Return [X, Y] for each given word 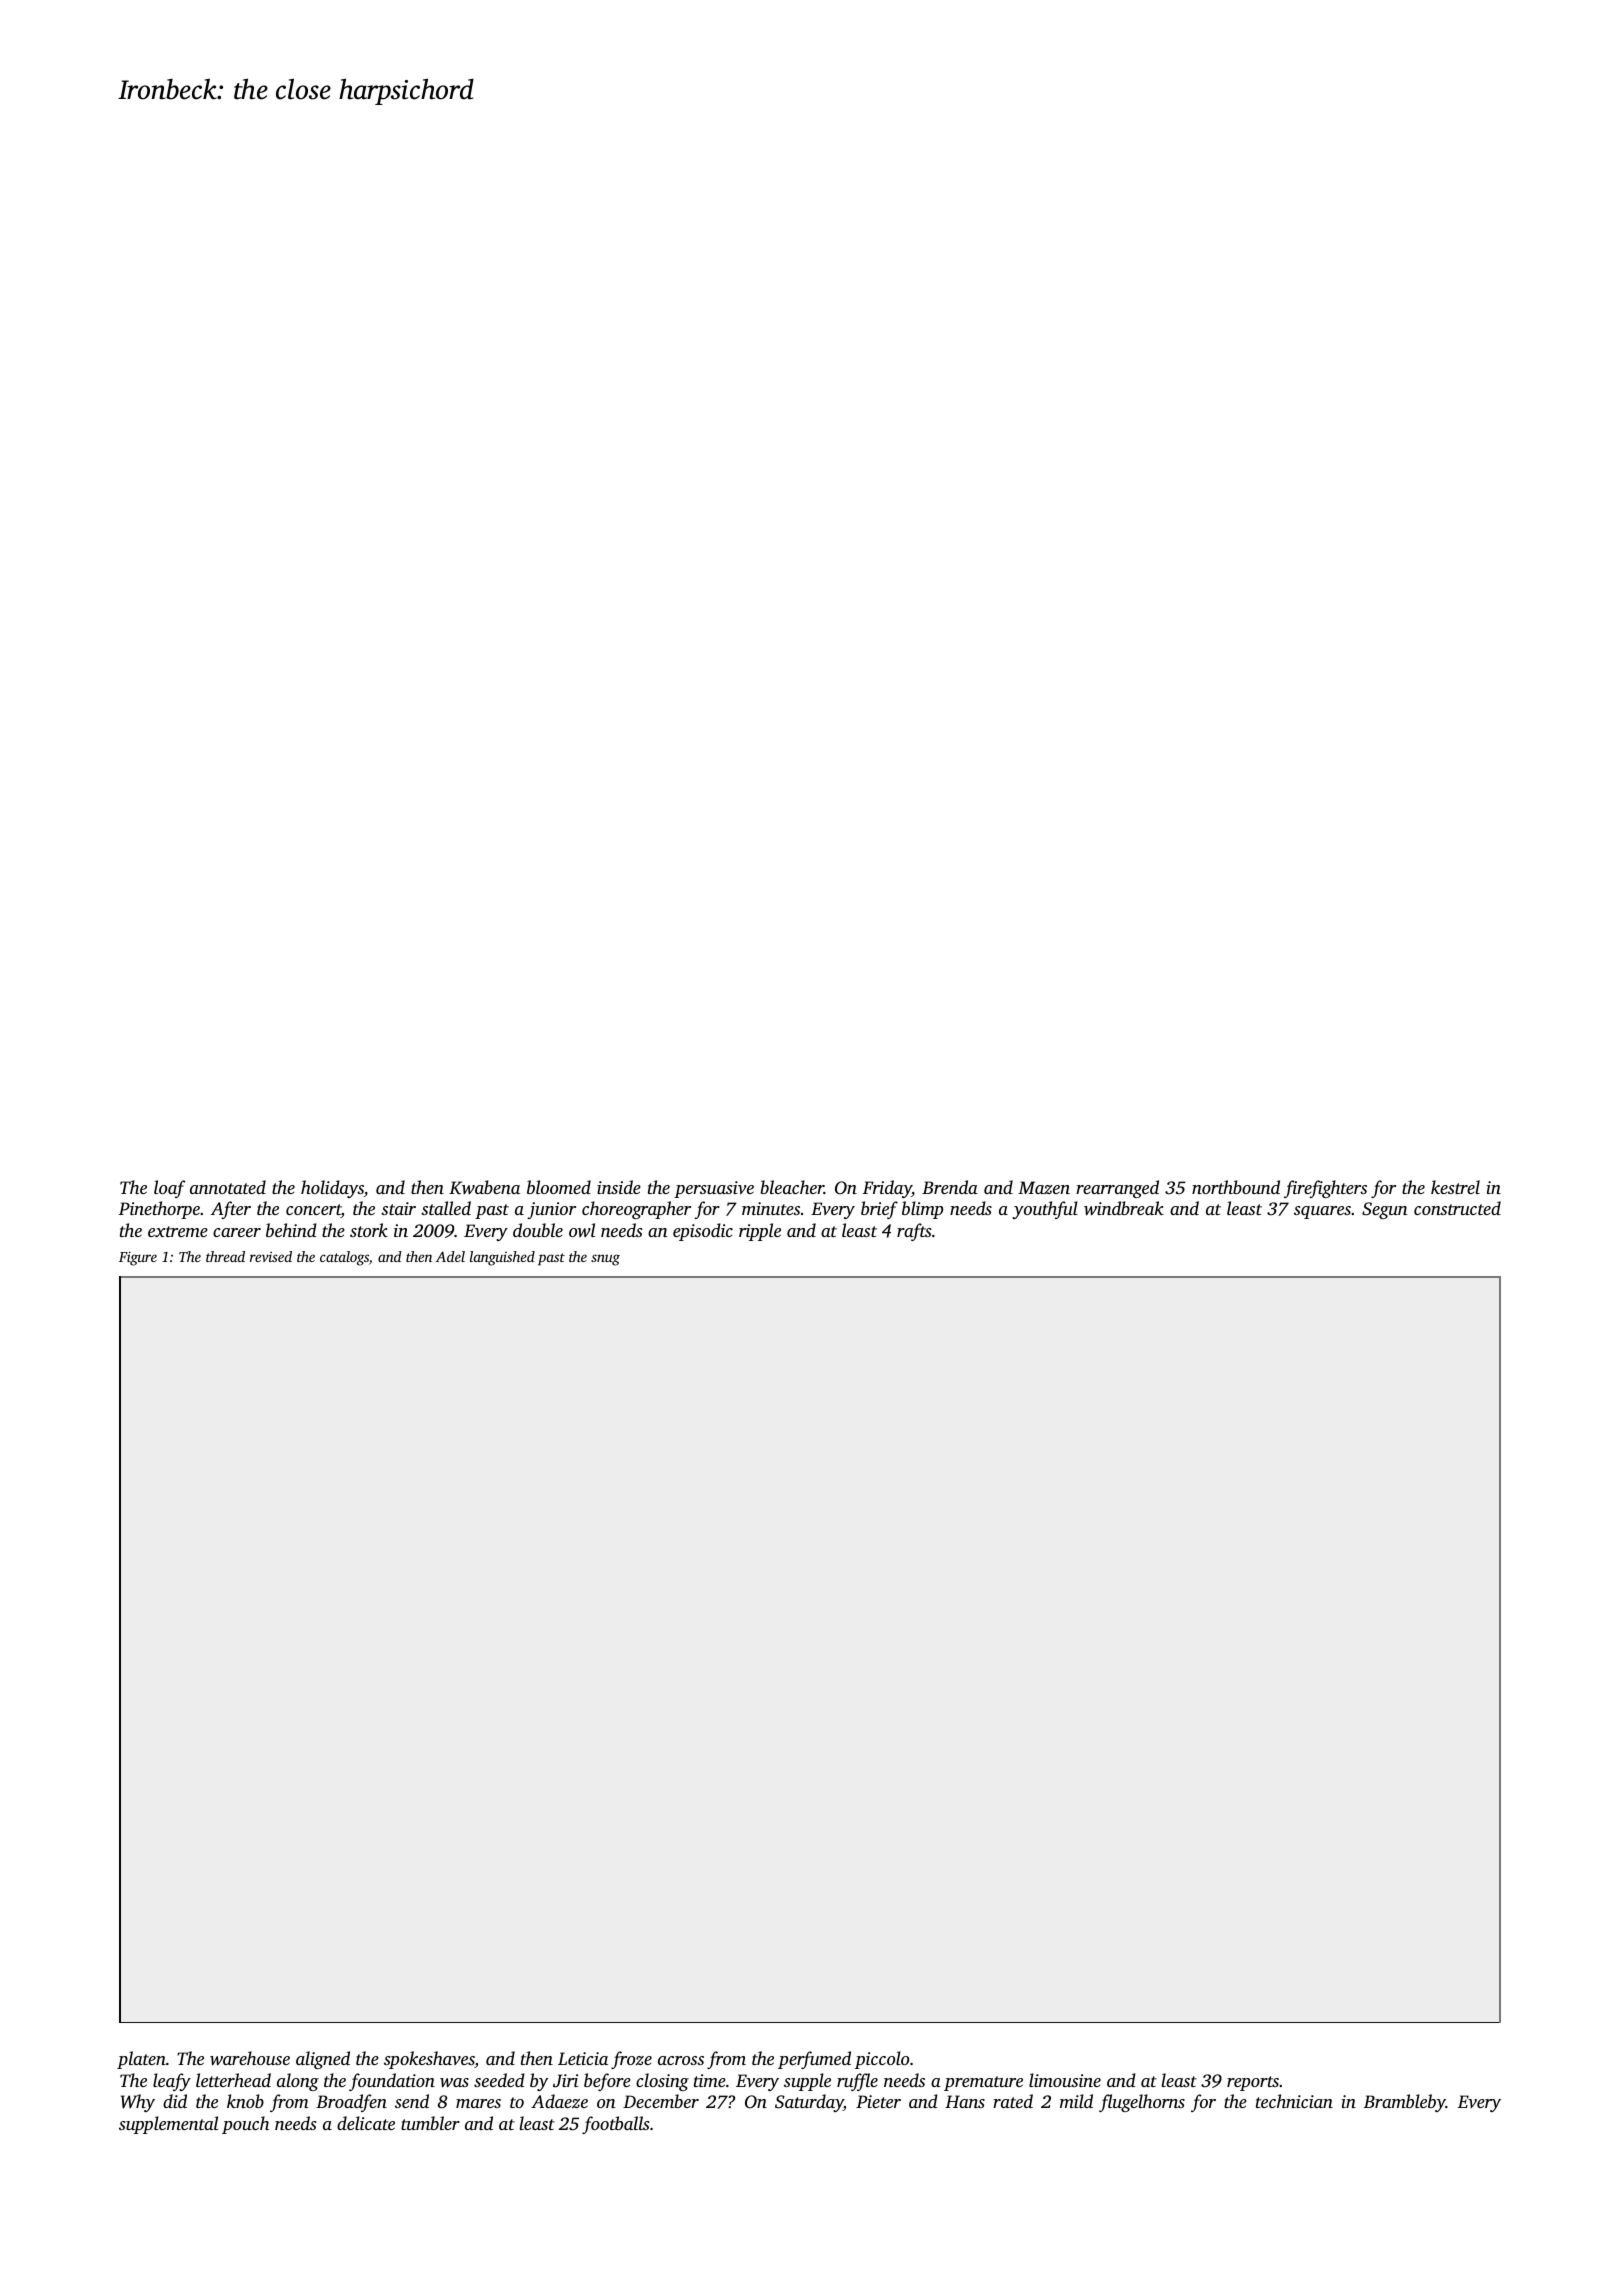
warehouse [250, 2058]
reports [1253, 2083]
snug [605, 1260]
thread [225, 1256]
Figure [138, 1258]
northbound [1236, 1187]
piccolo [882, 2060]
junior [551, 1210]
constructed [1457, 1208]
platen [141, 2060]
